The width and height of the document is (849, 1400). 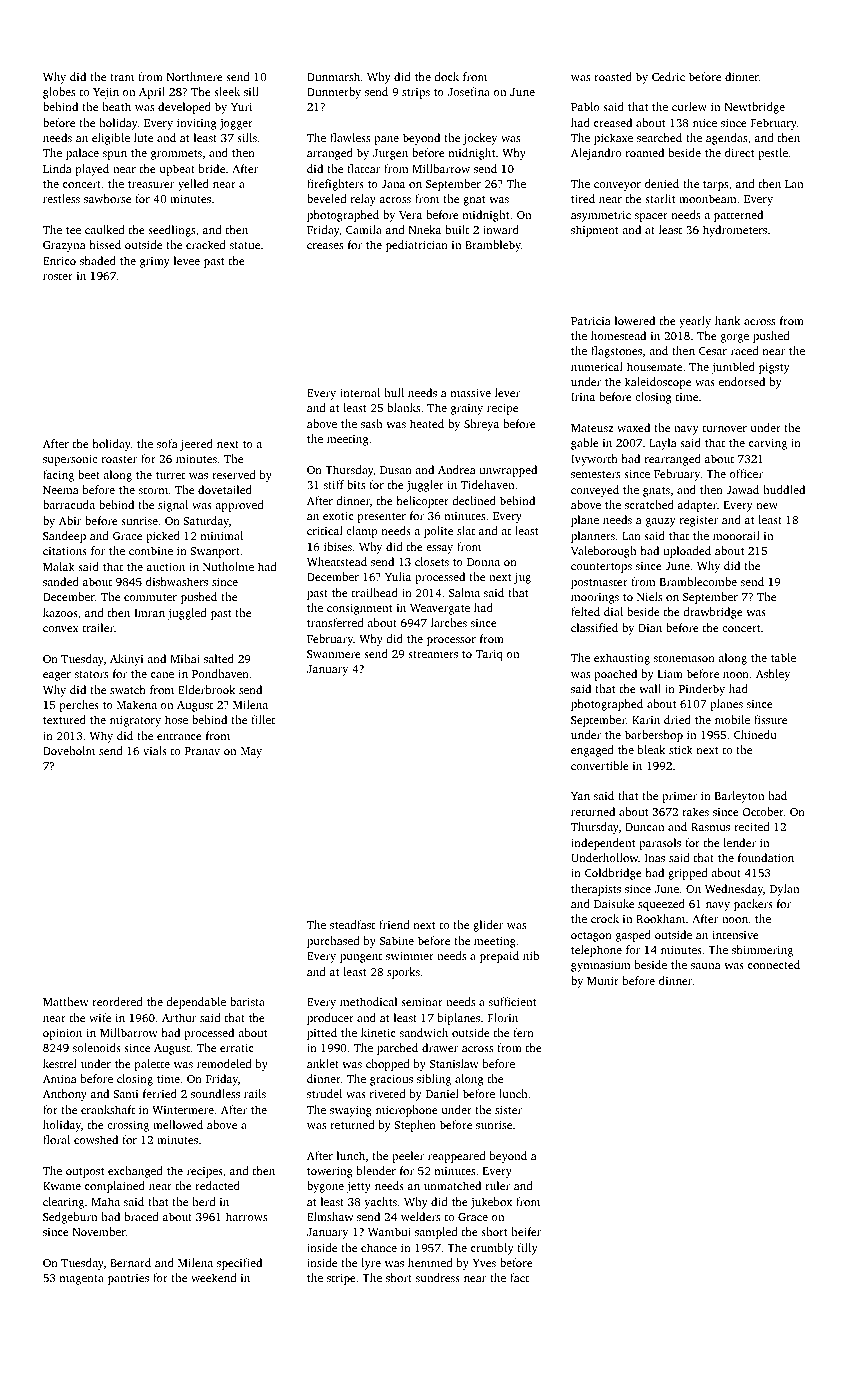 I want to click on salted, so click(x=219, y=658).
